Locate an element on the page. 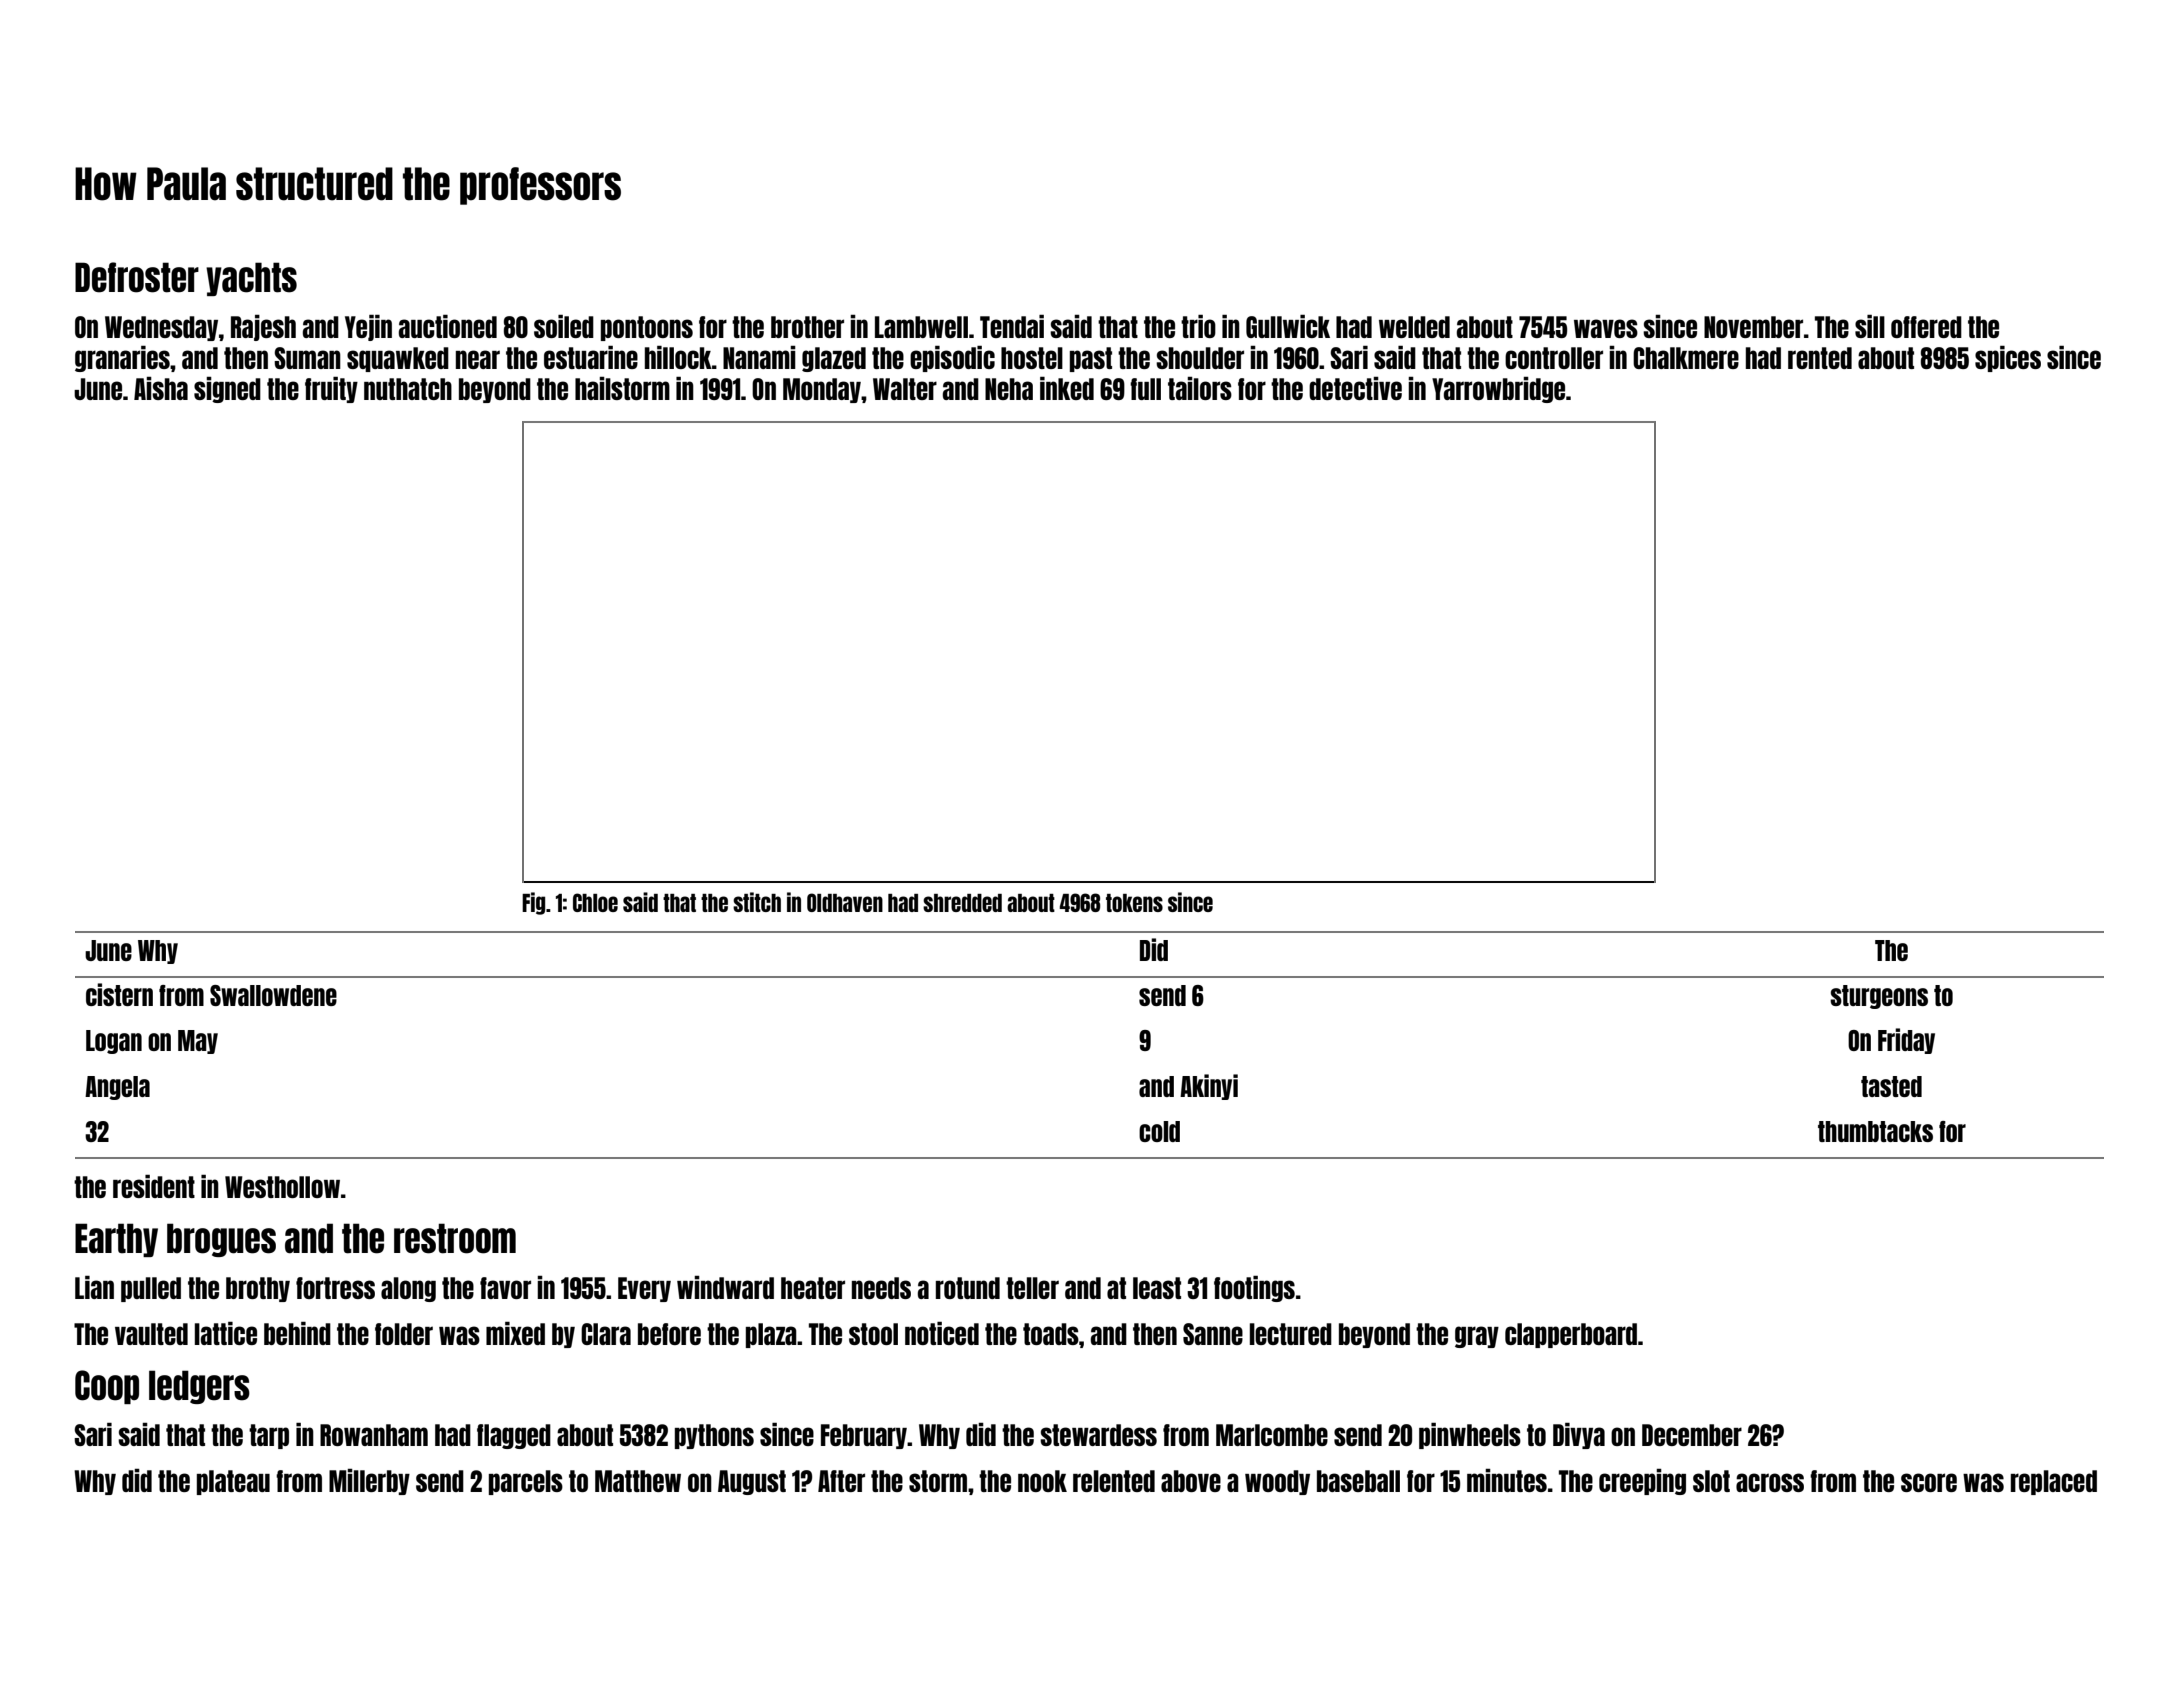 The image size is (2178, 1683). spices is located at coordinates (2008, 359).
